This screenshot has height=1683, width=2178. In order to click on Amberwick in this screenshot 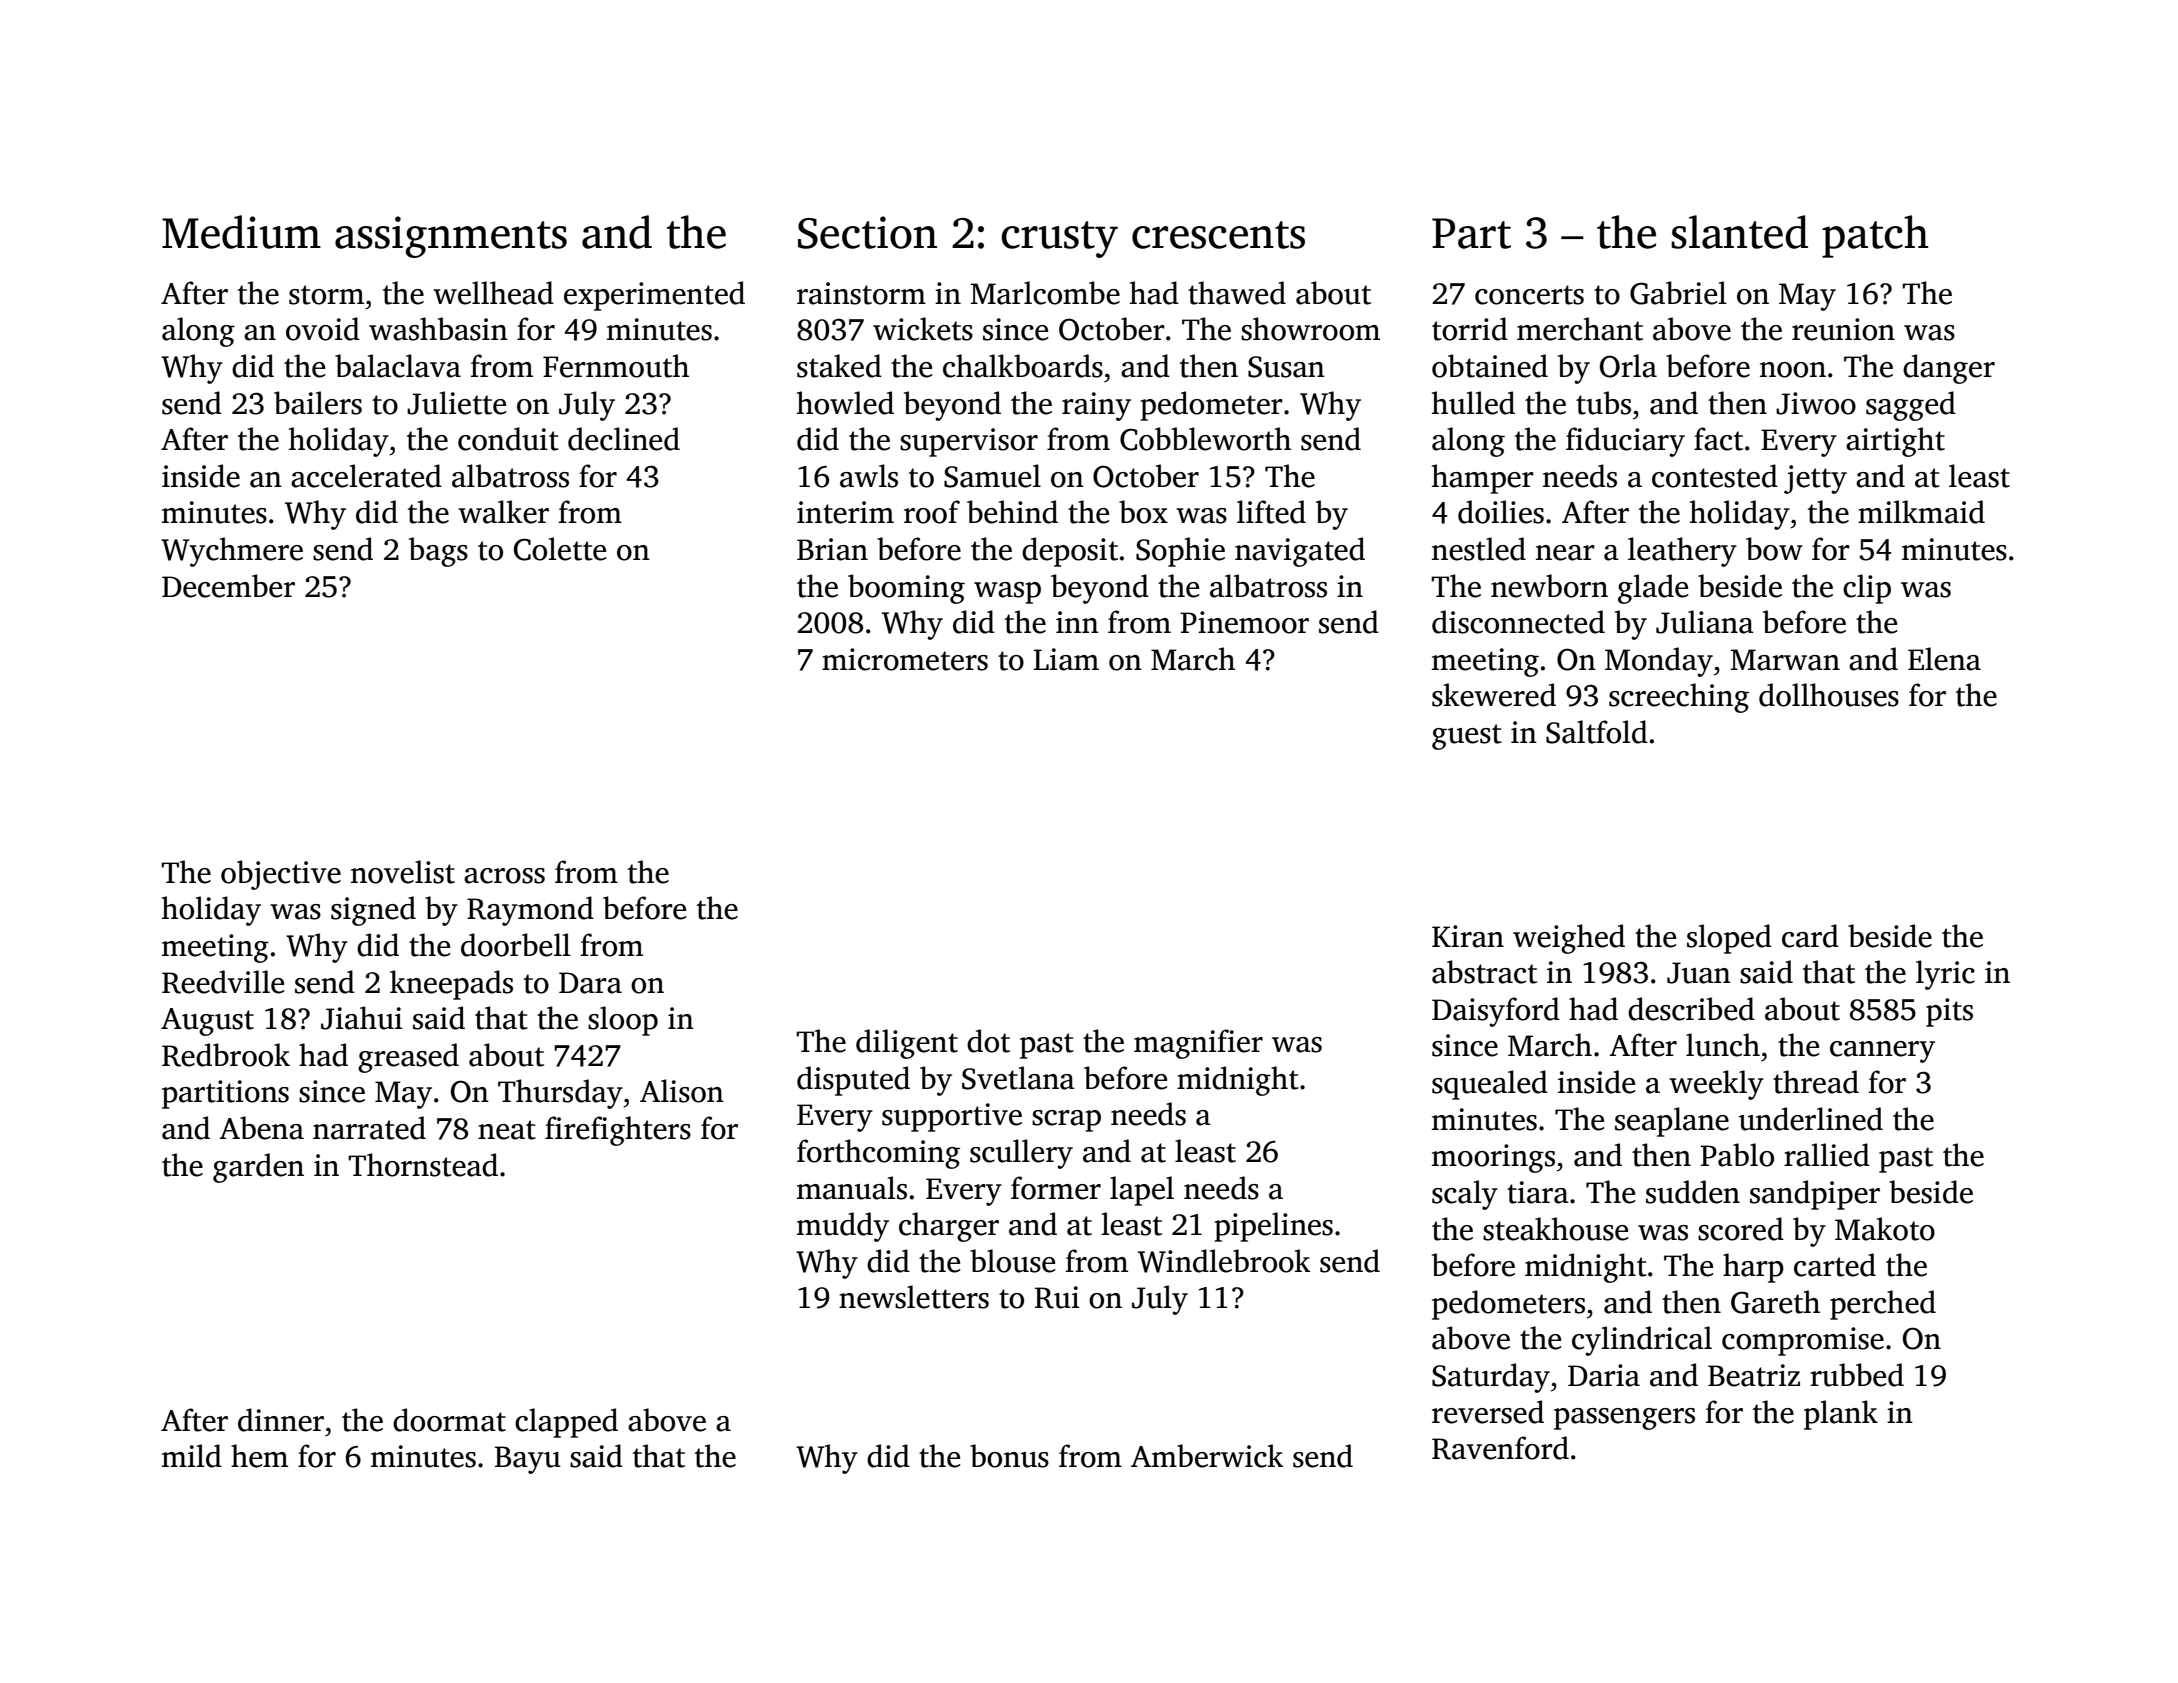, I will do `click(1207, 1456)`.
